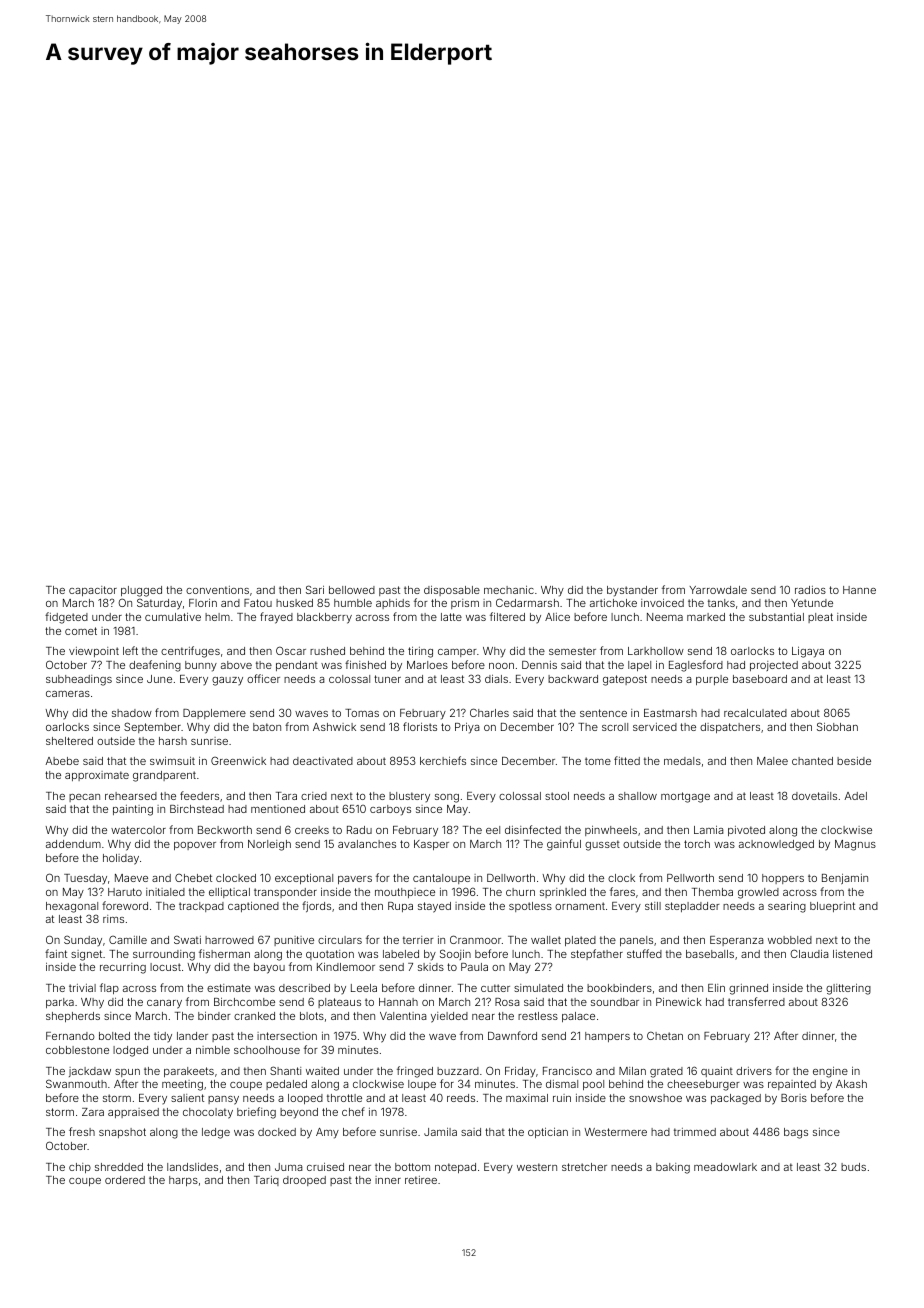 This image has width=924, height=1308. What do you see at coordinates (285, 1070) in the image?
I see `Shanti` at bounding box center [285, 1070].
